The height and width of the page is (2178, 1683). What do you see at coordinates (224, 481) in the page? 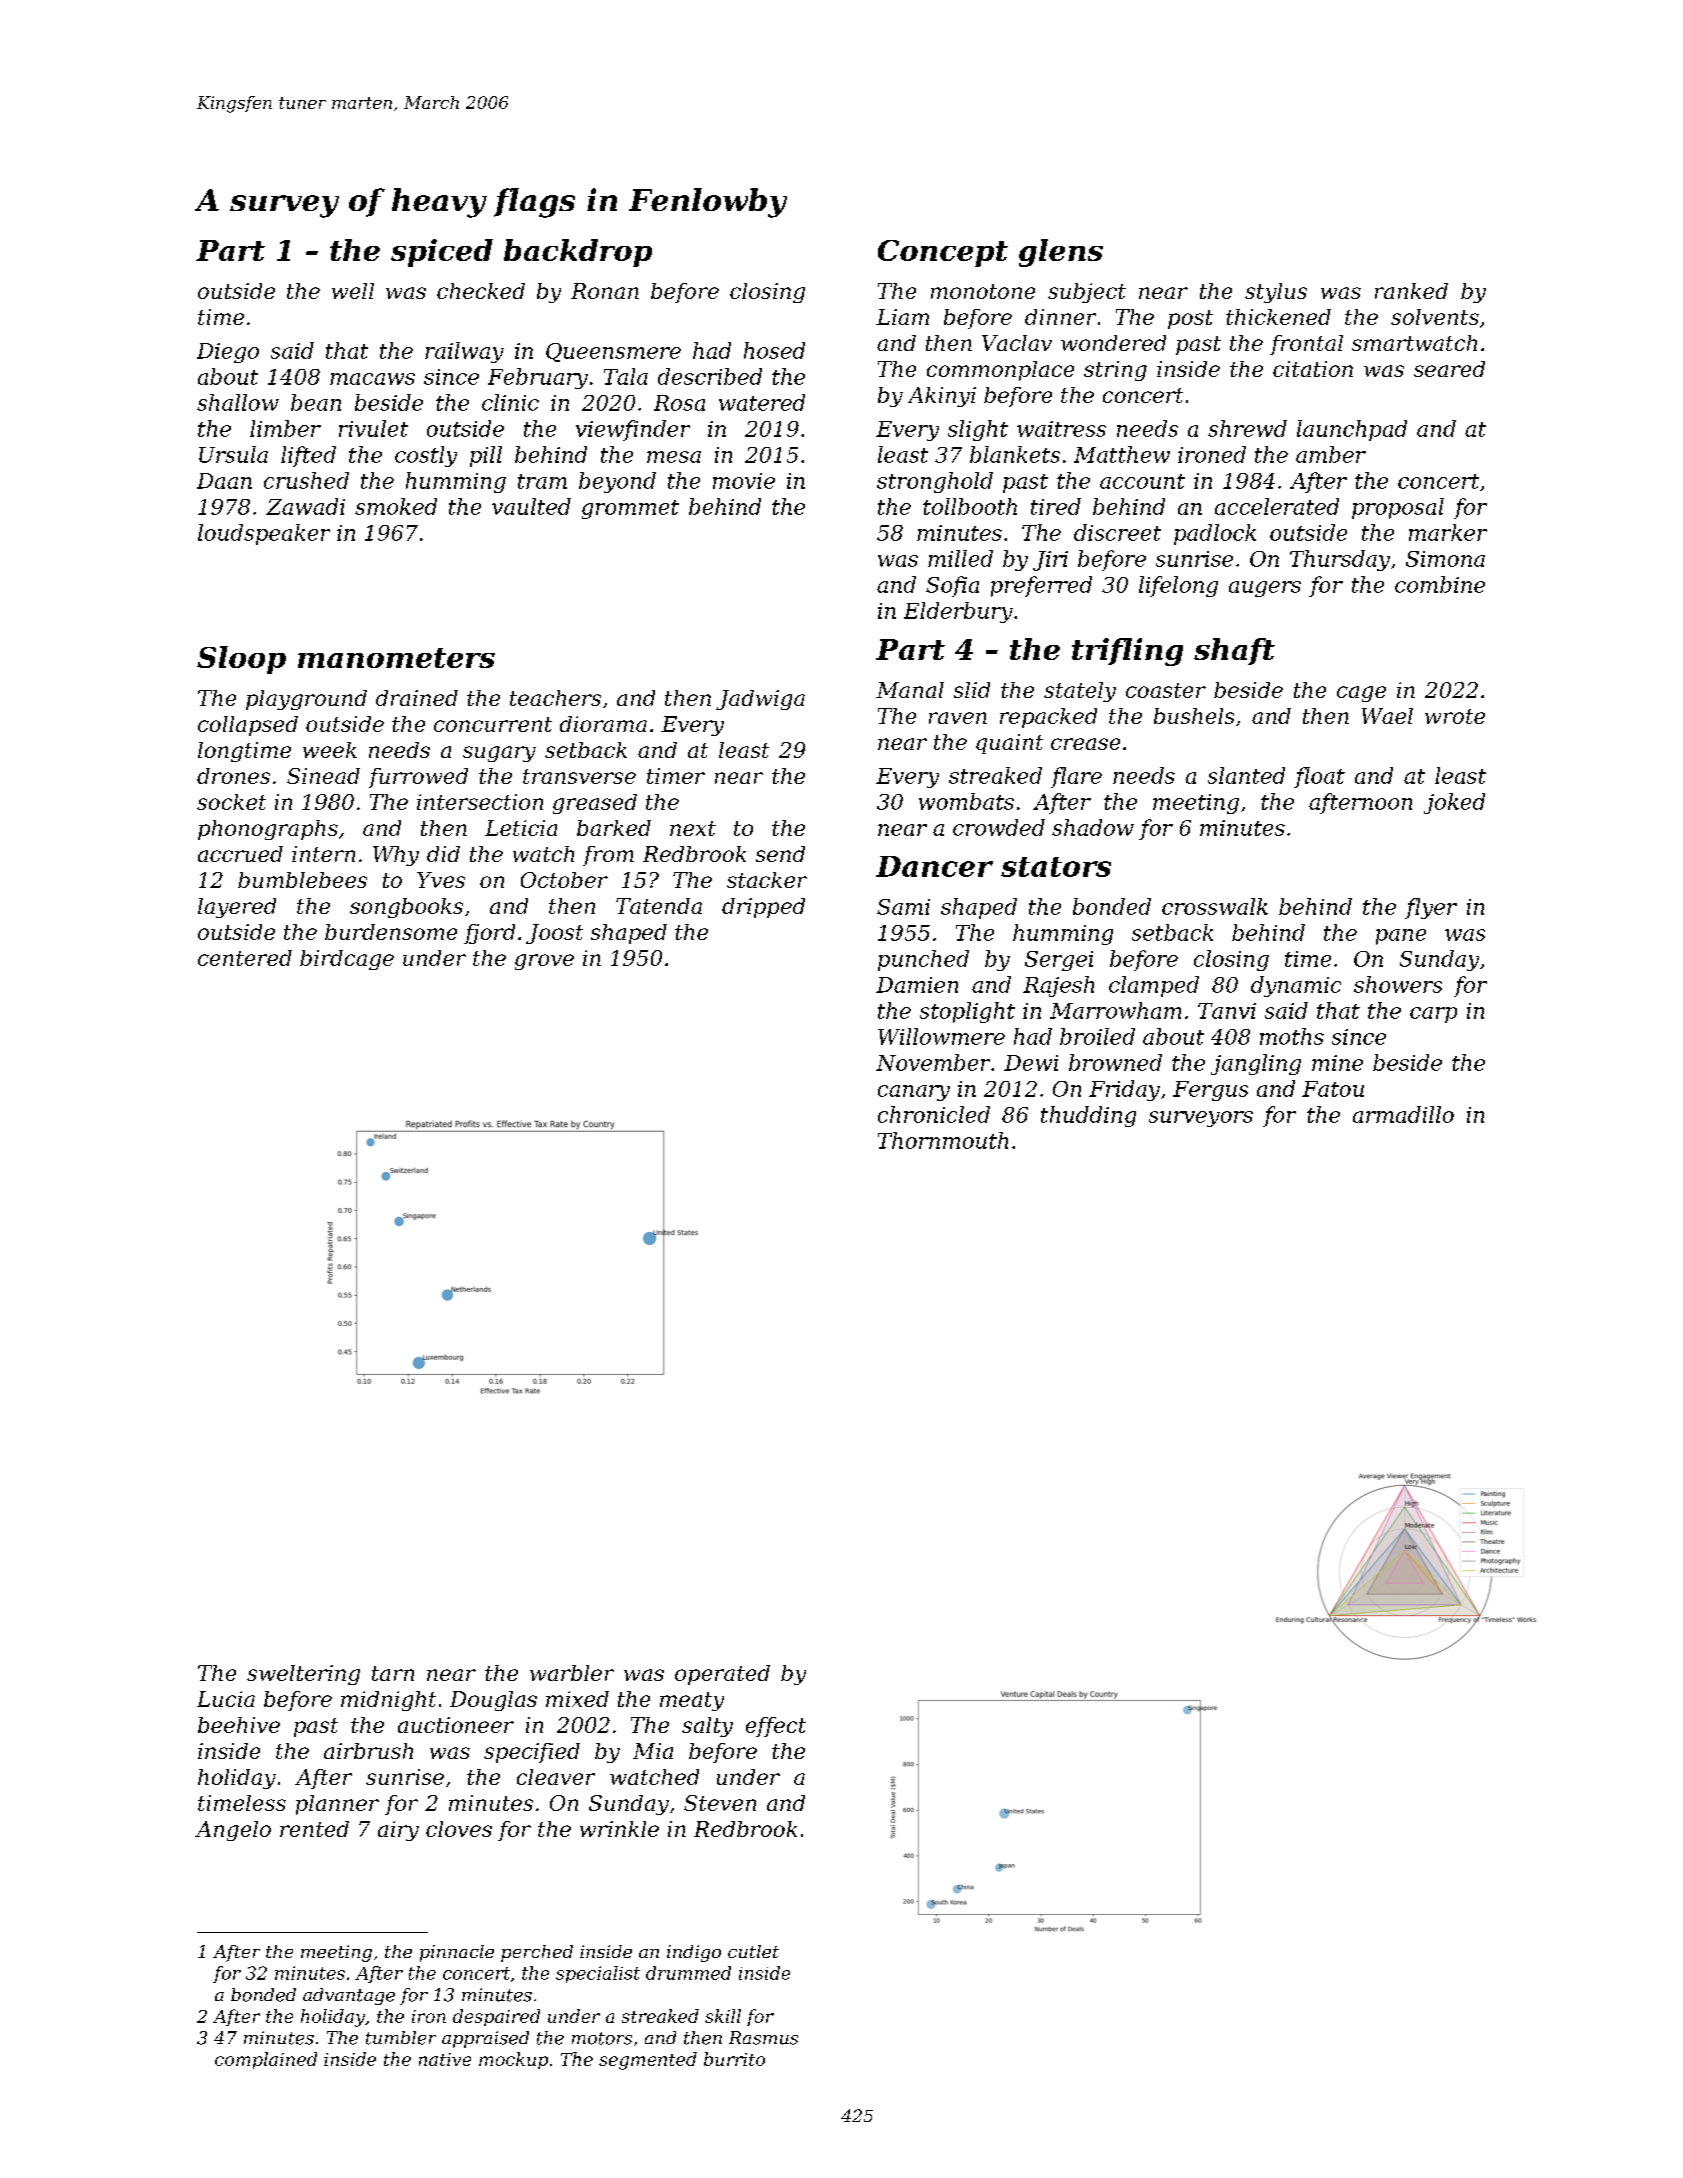
I see `Daan` at bounding box center [224, 481].
